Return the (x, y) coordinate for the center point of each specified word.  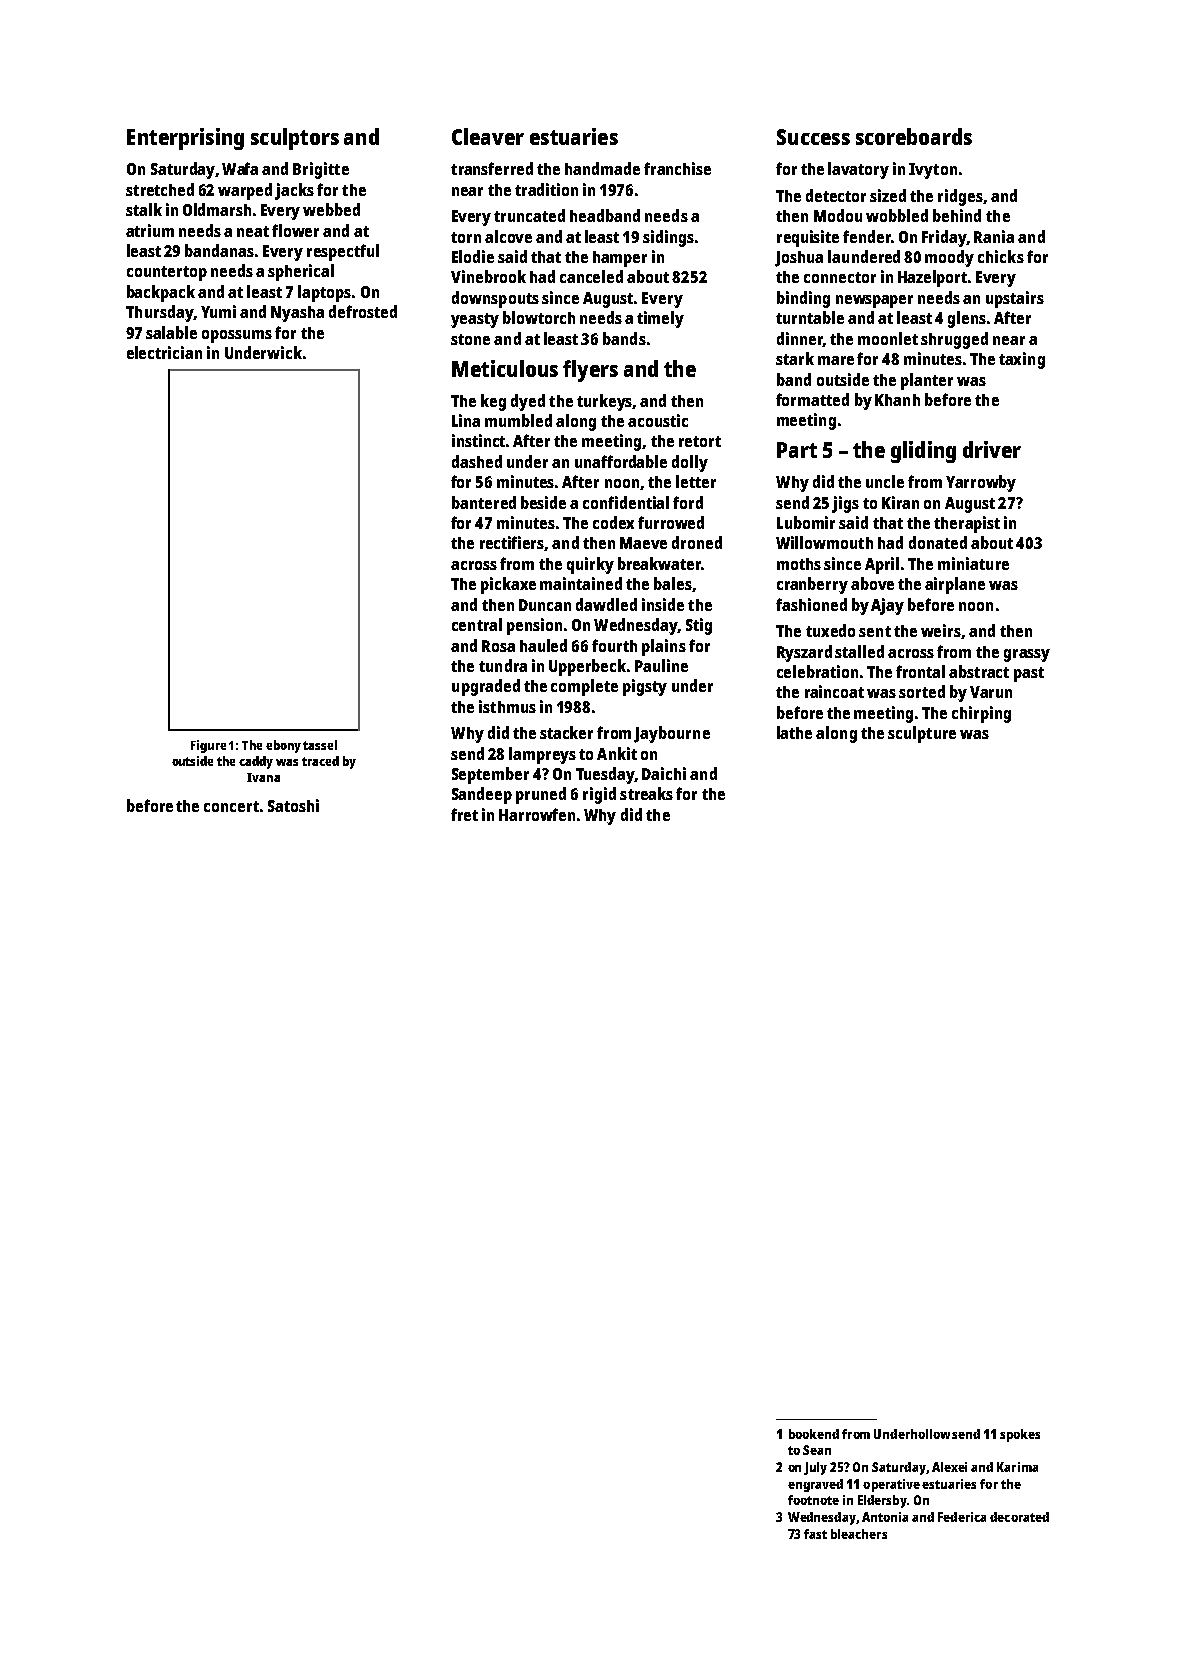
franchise (677, 168)
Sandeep (482, 795)
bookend (814, 1434)
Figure (208, 746)
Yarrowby (981, 483)
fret (464, 814)
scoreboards (914, 136)
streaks (646, 793)
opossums (237, 336)
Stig (699, 626)
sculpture (922, 734)
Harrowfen (537, 814)
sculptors (295, 139)
